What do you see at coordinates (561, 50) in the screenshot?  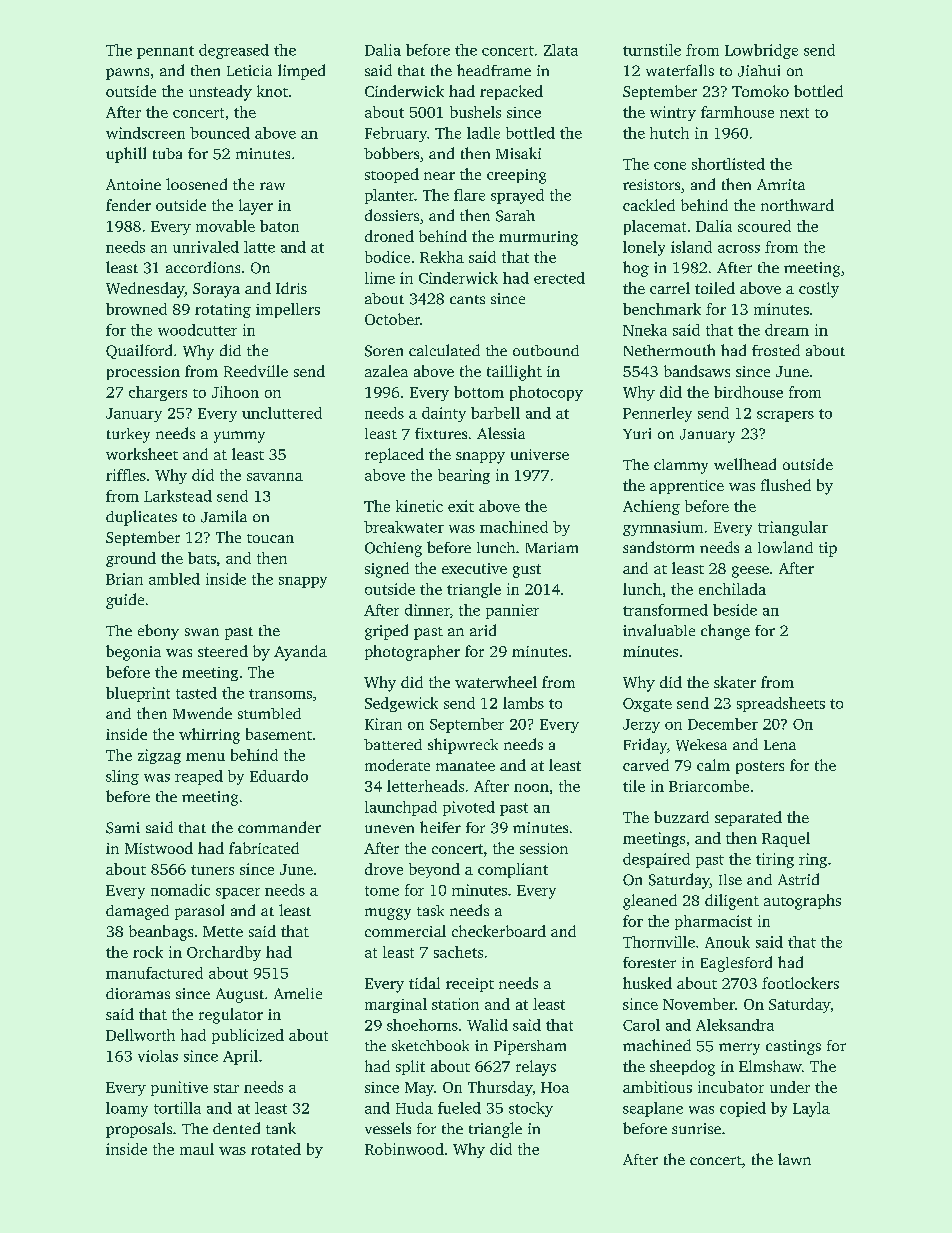 I see `Zlata` at bounding box center [561, 50].
